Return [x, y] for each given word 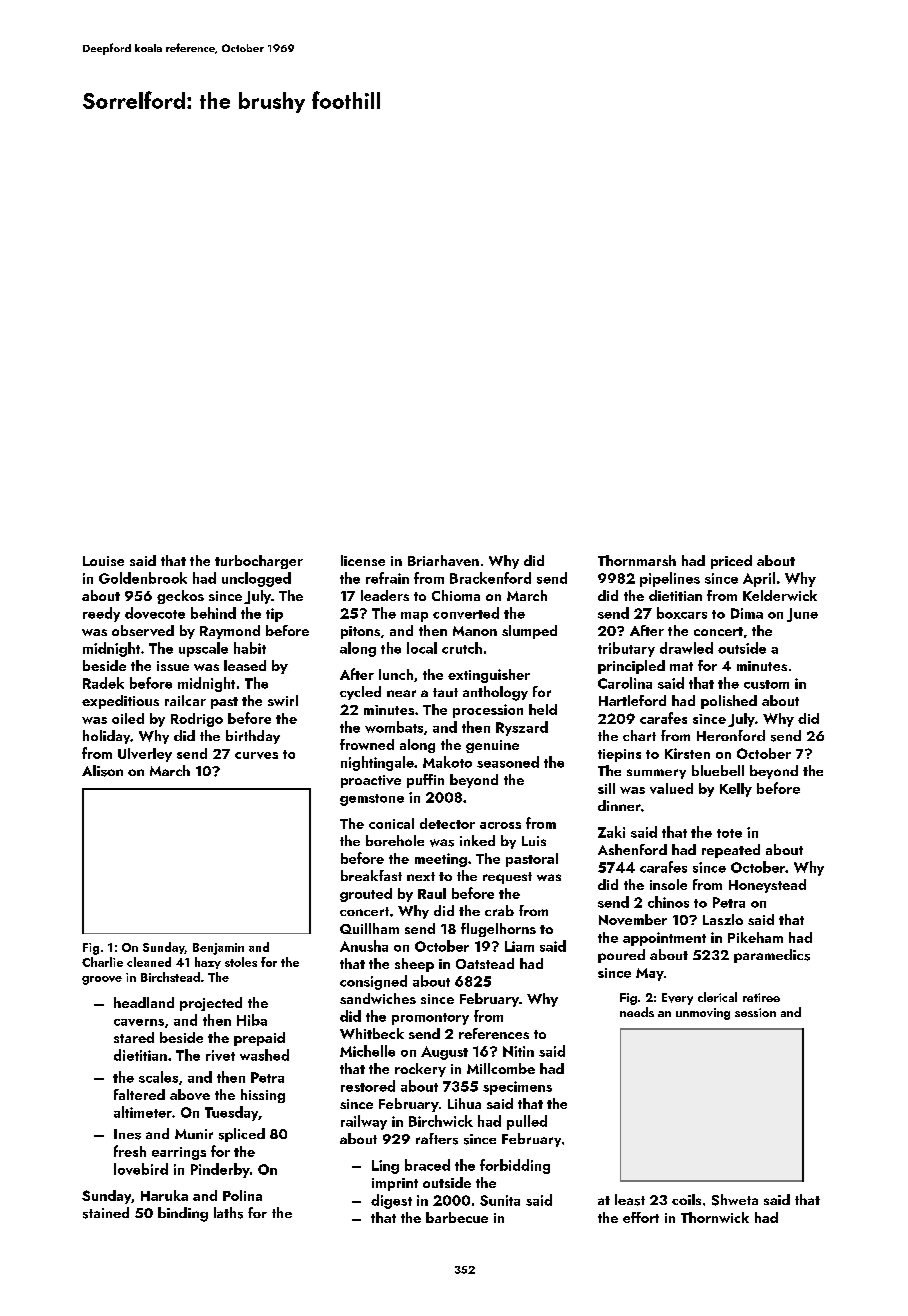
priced [731, 562]
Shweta [735, 1200]
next [421, 876]
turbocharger [259, 562]
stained [106, 1213]
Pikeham [755, 937]
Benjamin [218, 949]
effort [641, 1217]
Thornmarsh [637, 560]
